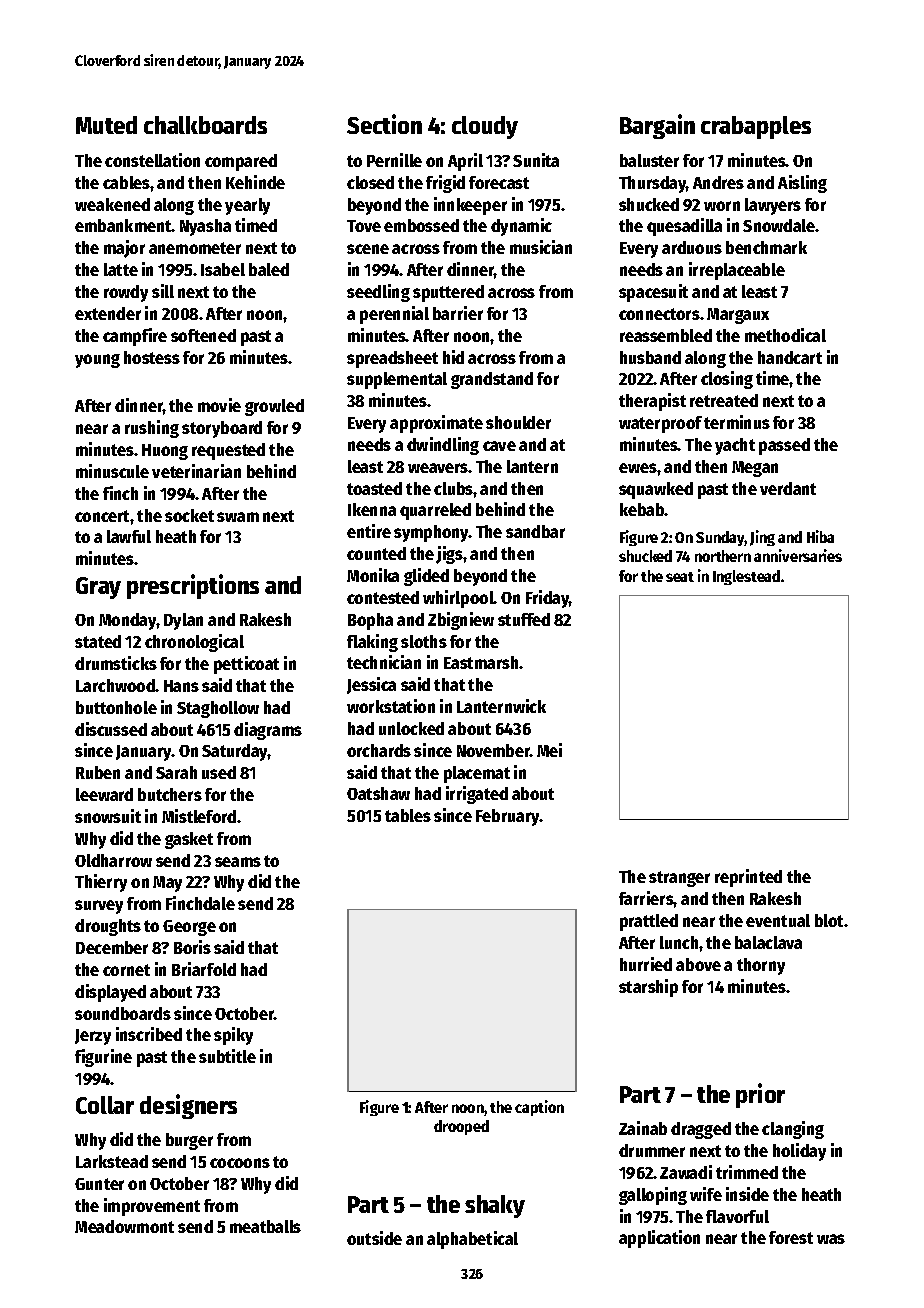 This screenshot has width=924, height=1308. What do you see at coordinates (408, 815) in the screenshot?
I see `tables` at bounding box center [408, 815].
